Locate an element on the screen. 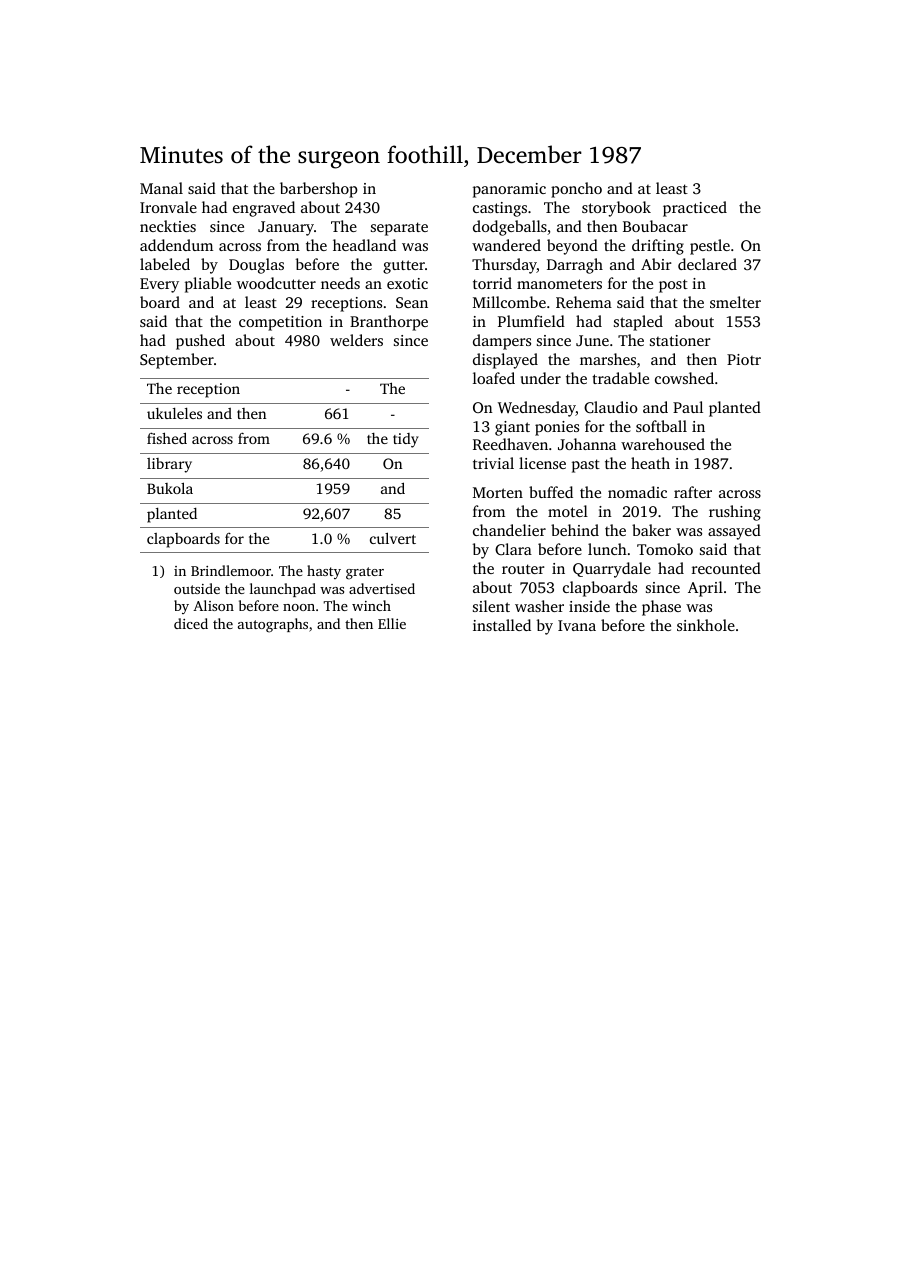 The height and width of the screenshot is (1280, 901). noon is located at coordinates (299, 607).
